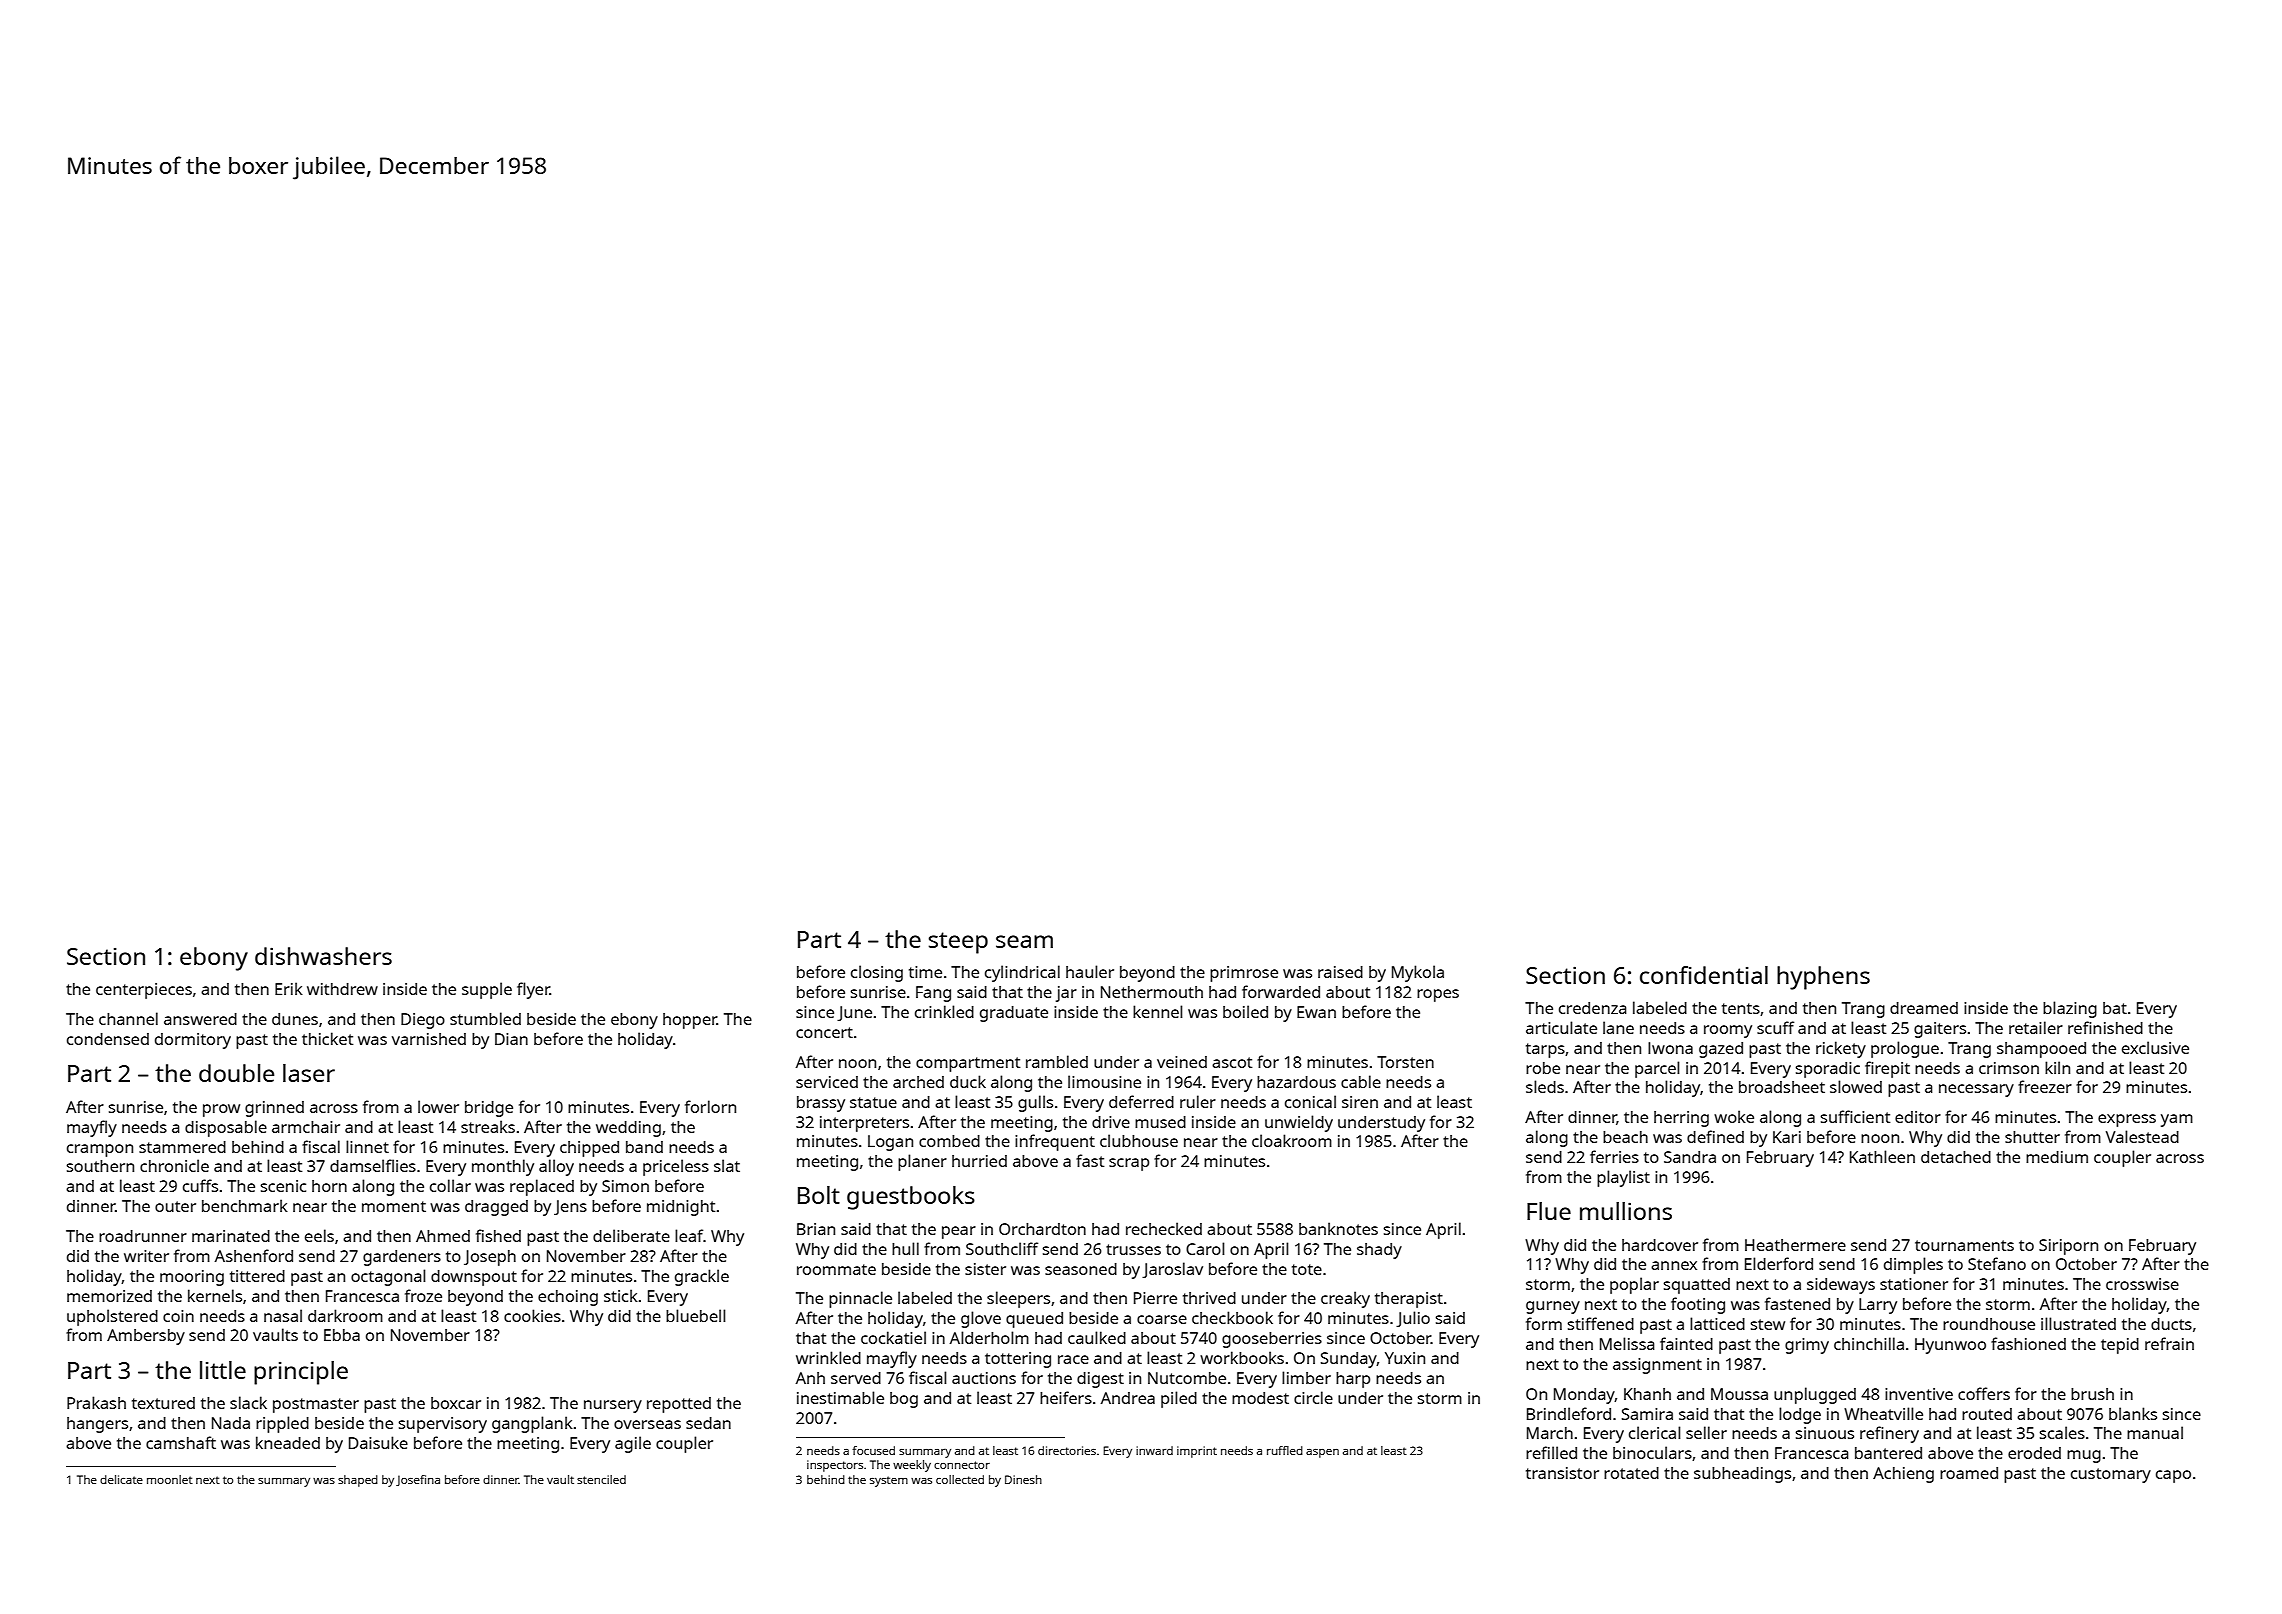 The height and width of the screenshot is (1614, 2282). I want to click on confidential, so click(1704, 975).
